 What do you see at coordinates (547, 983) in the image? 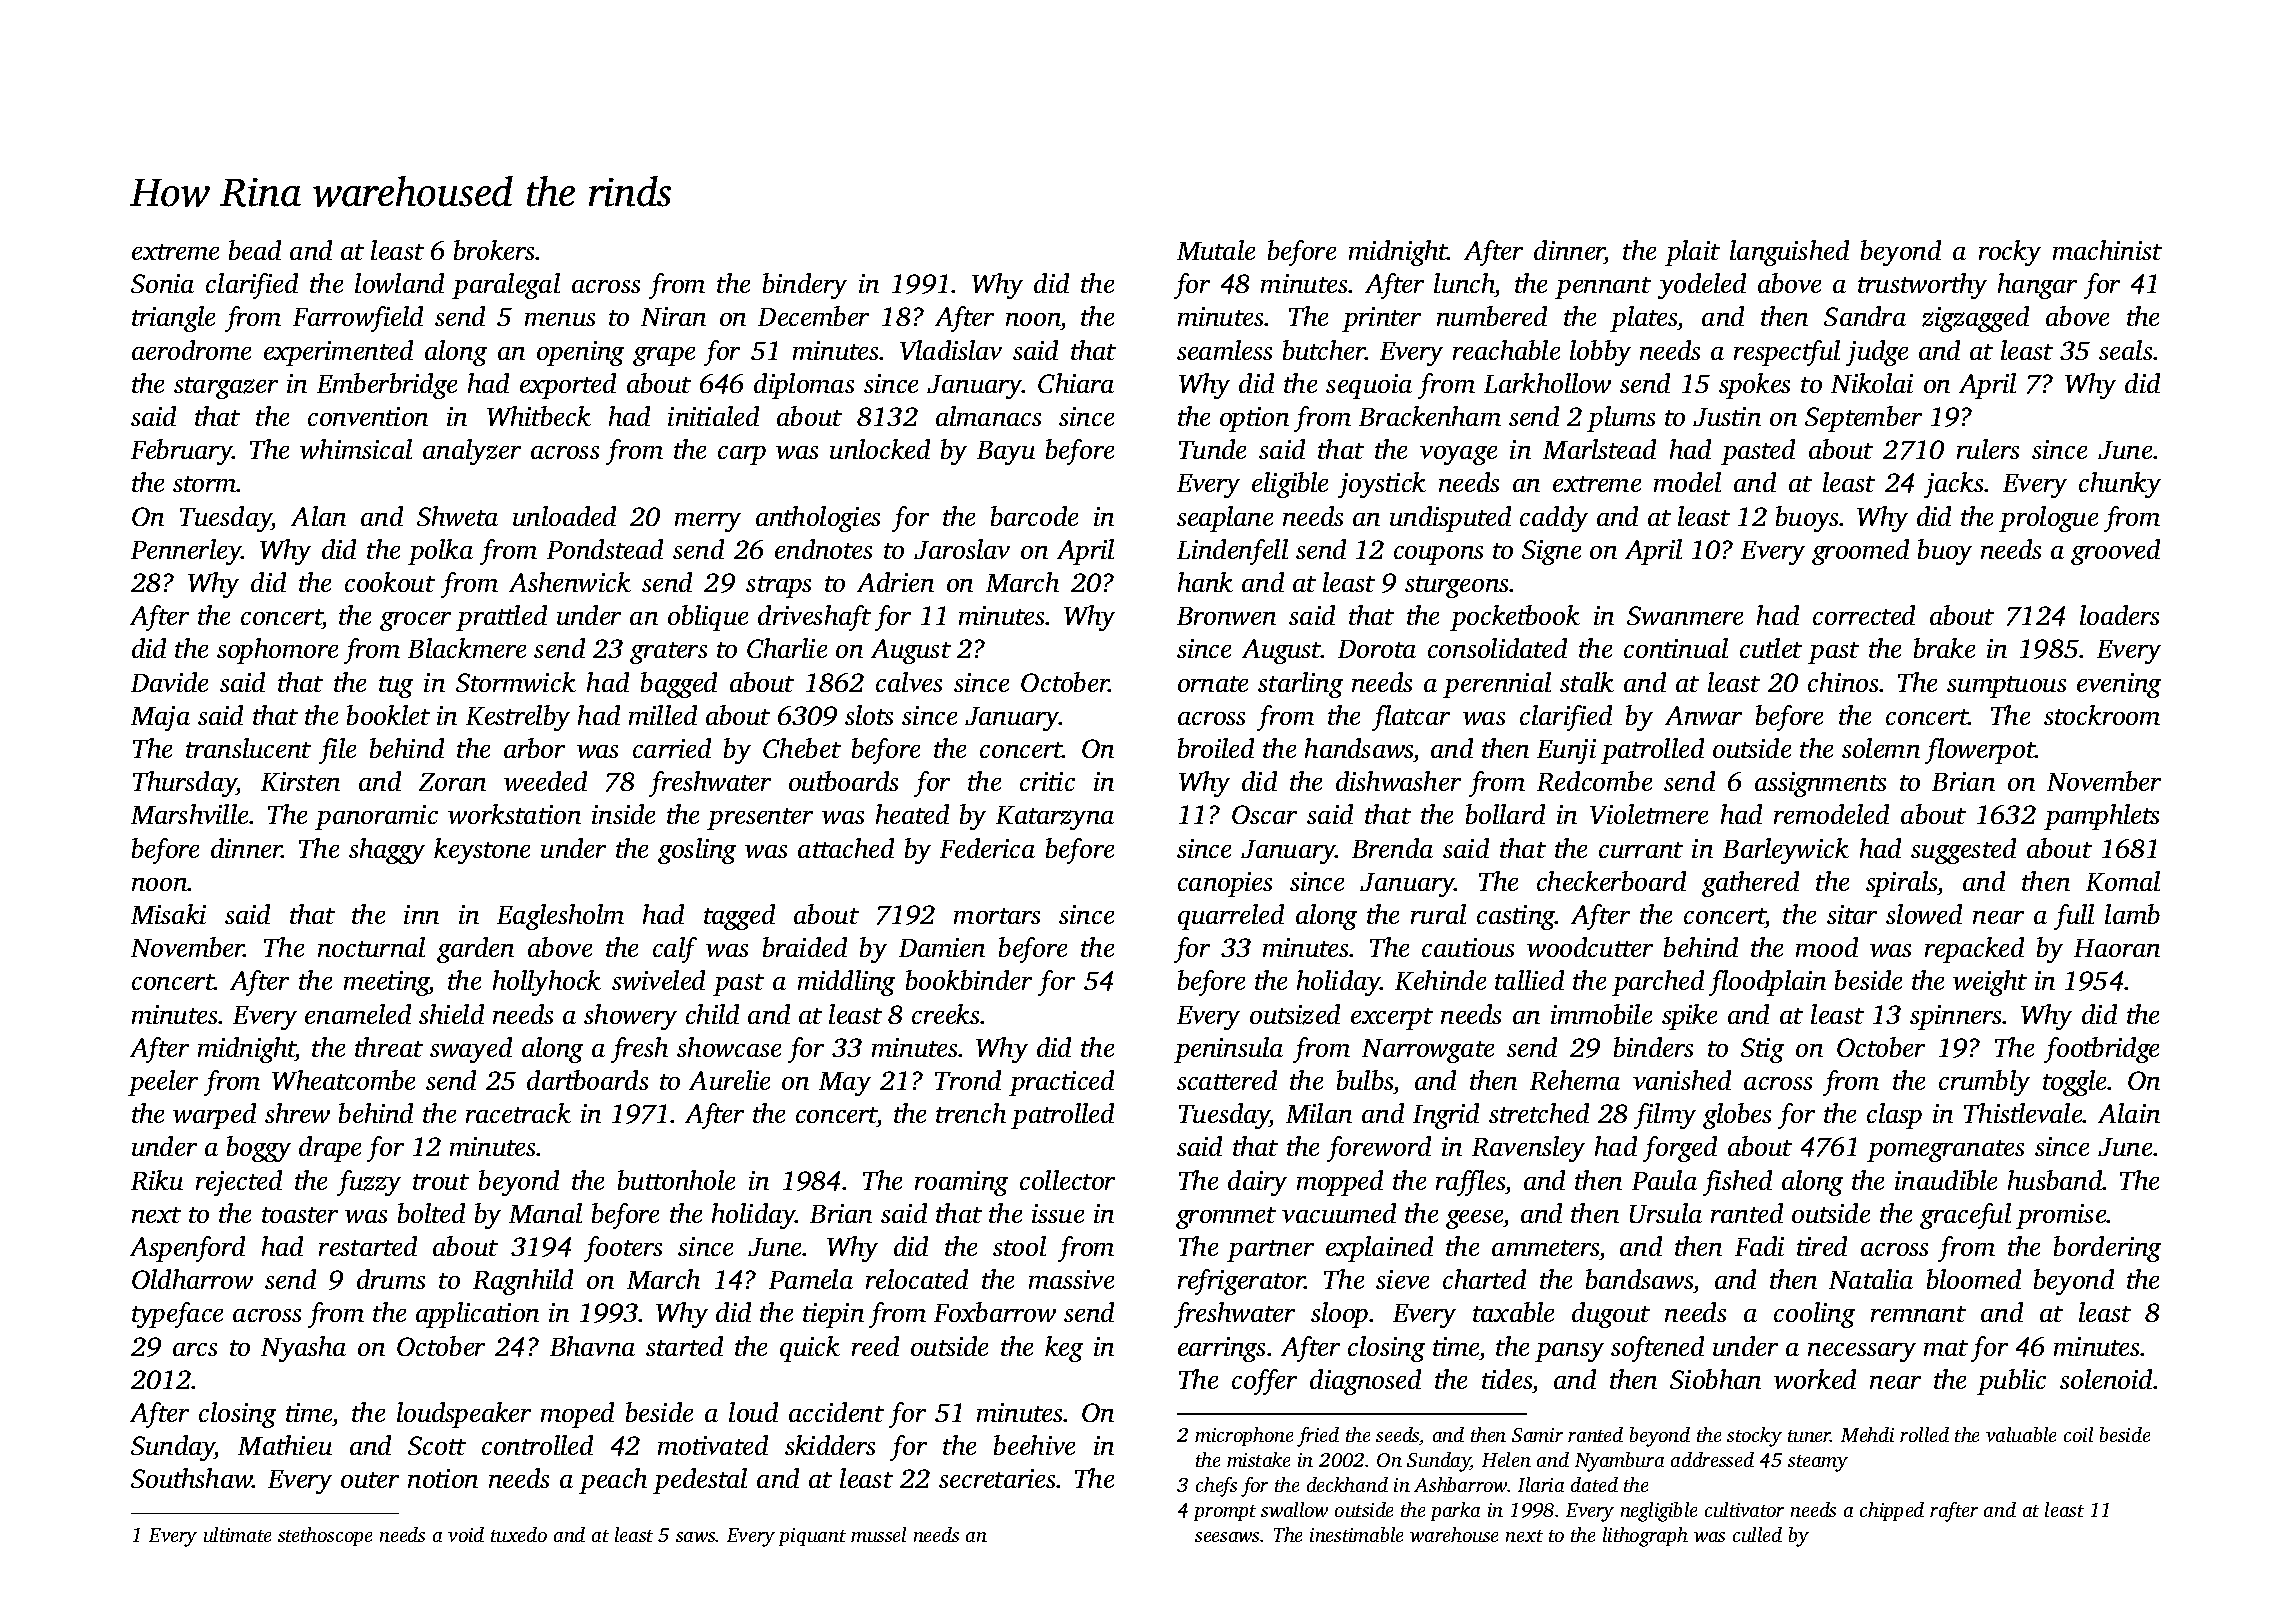
I see `hollyhock` at bounding box center [547, 983].
